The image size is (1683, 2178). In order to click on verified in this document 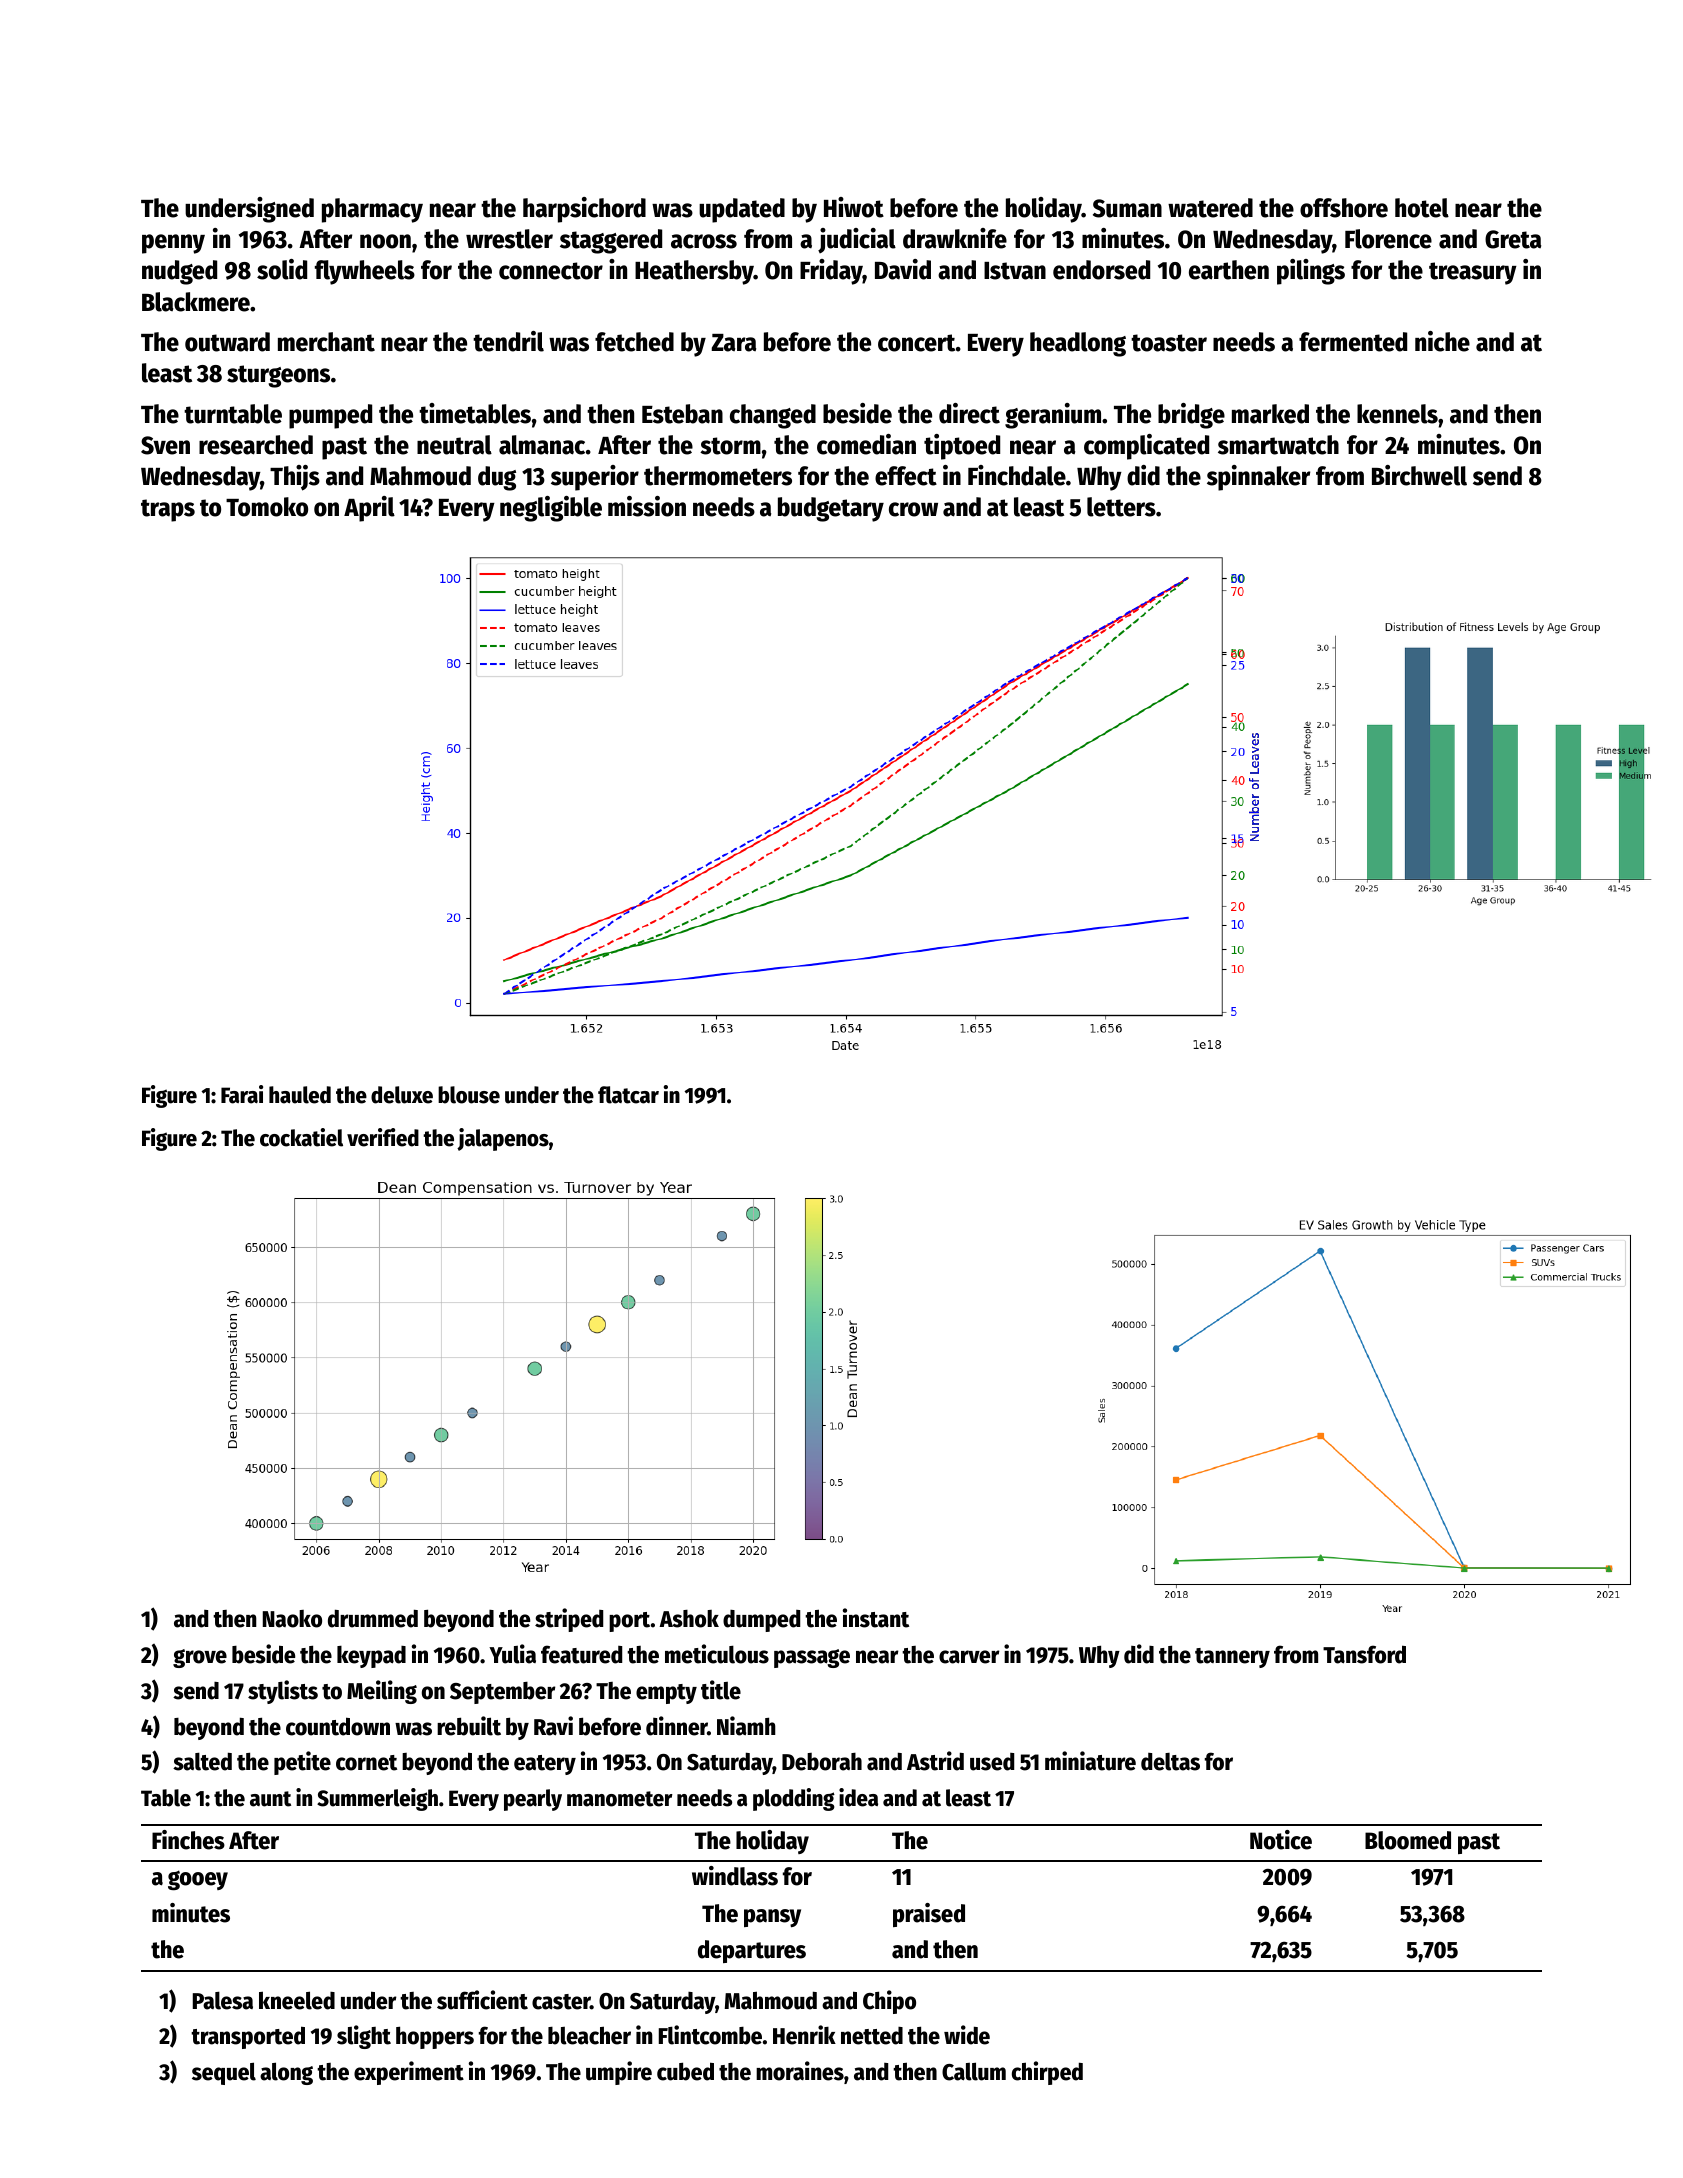, I will do `click(383, 1137)`.
